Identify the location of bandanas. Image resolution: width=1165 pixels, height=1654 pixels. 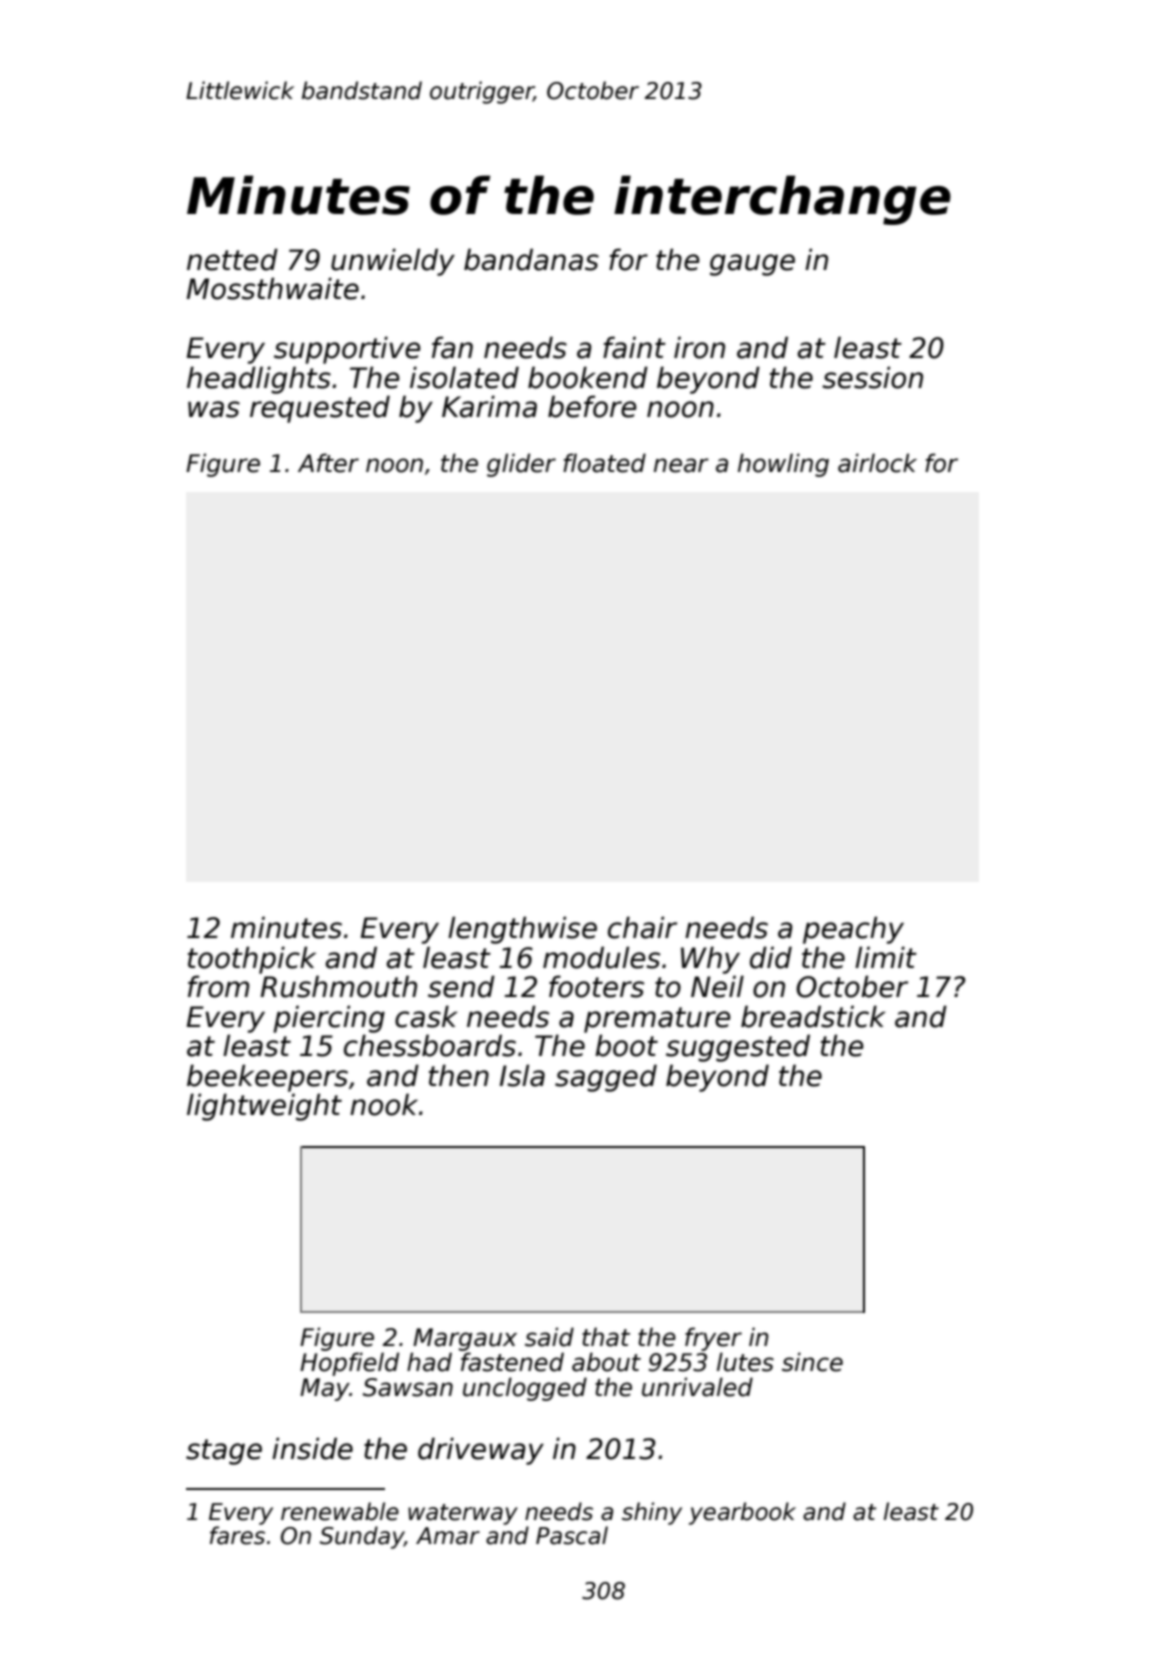
(531, 259).
